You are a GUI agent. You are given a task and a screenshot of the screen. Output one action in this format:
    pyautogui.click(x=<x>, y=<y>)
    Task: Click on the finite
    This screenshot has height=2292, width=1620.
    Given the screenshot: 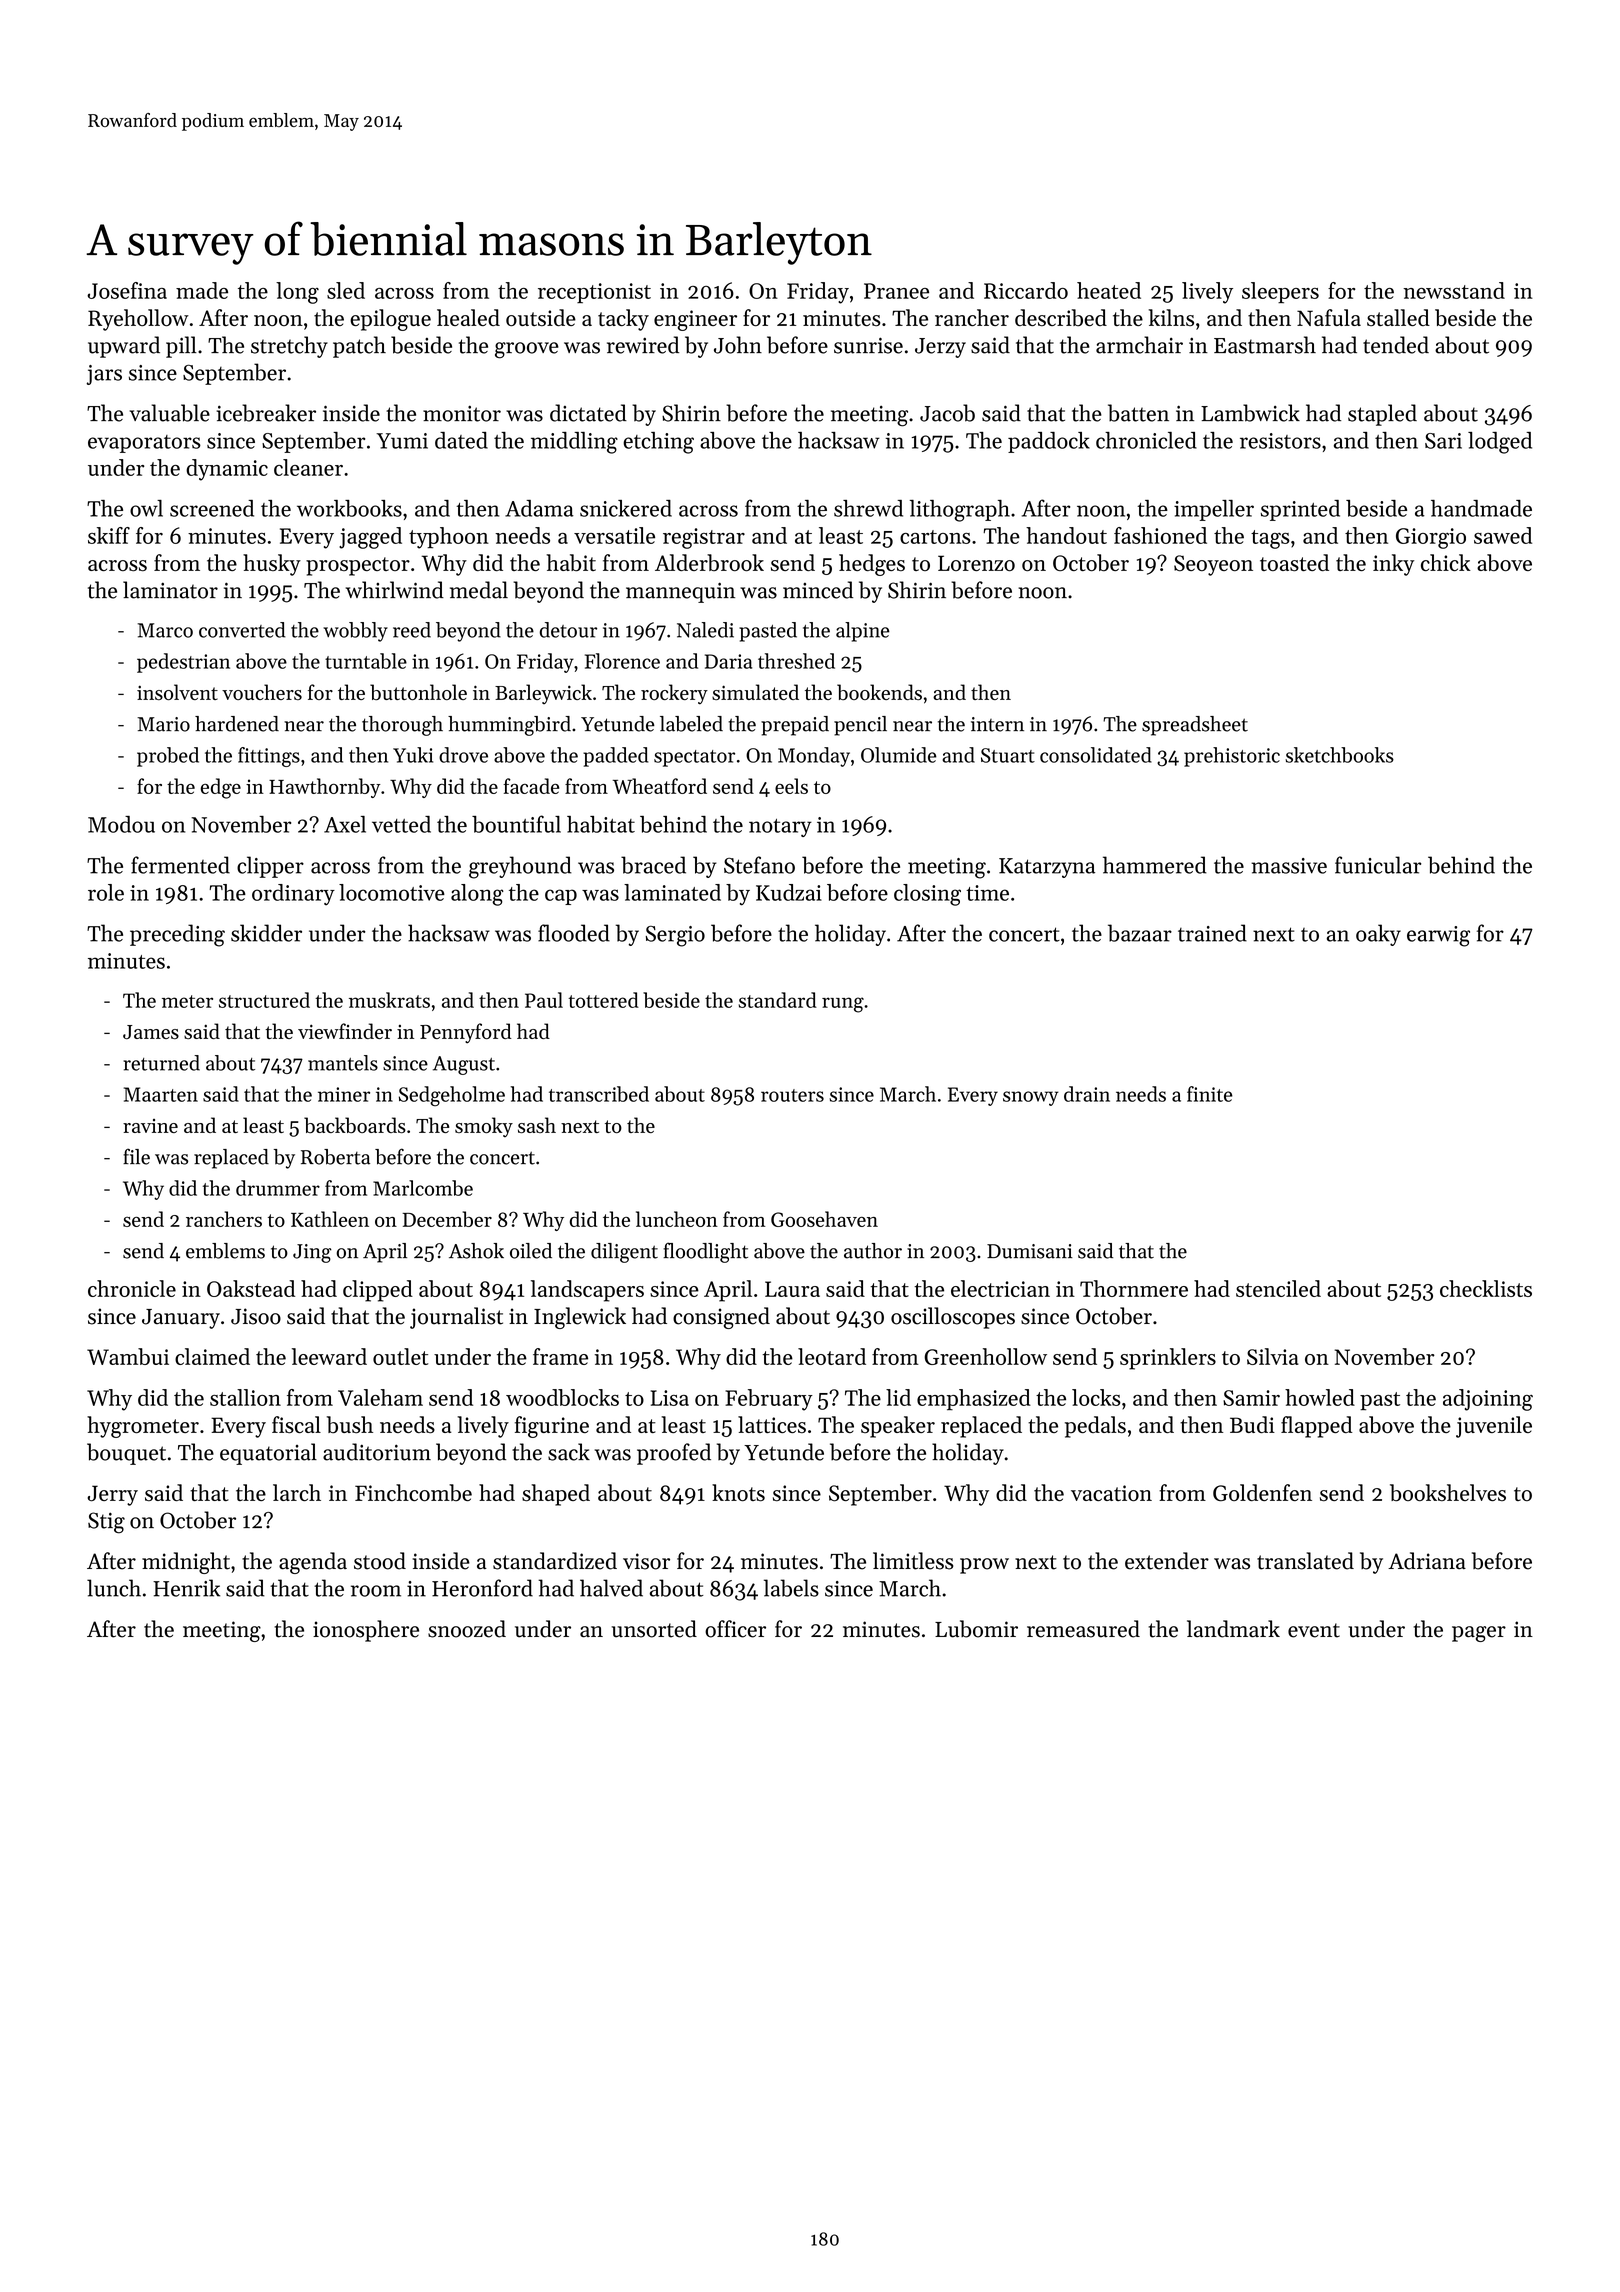 What is the action you would take?
    pyautogui.click(x=1210, y=1094)
